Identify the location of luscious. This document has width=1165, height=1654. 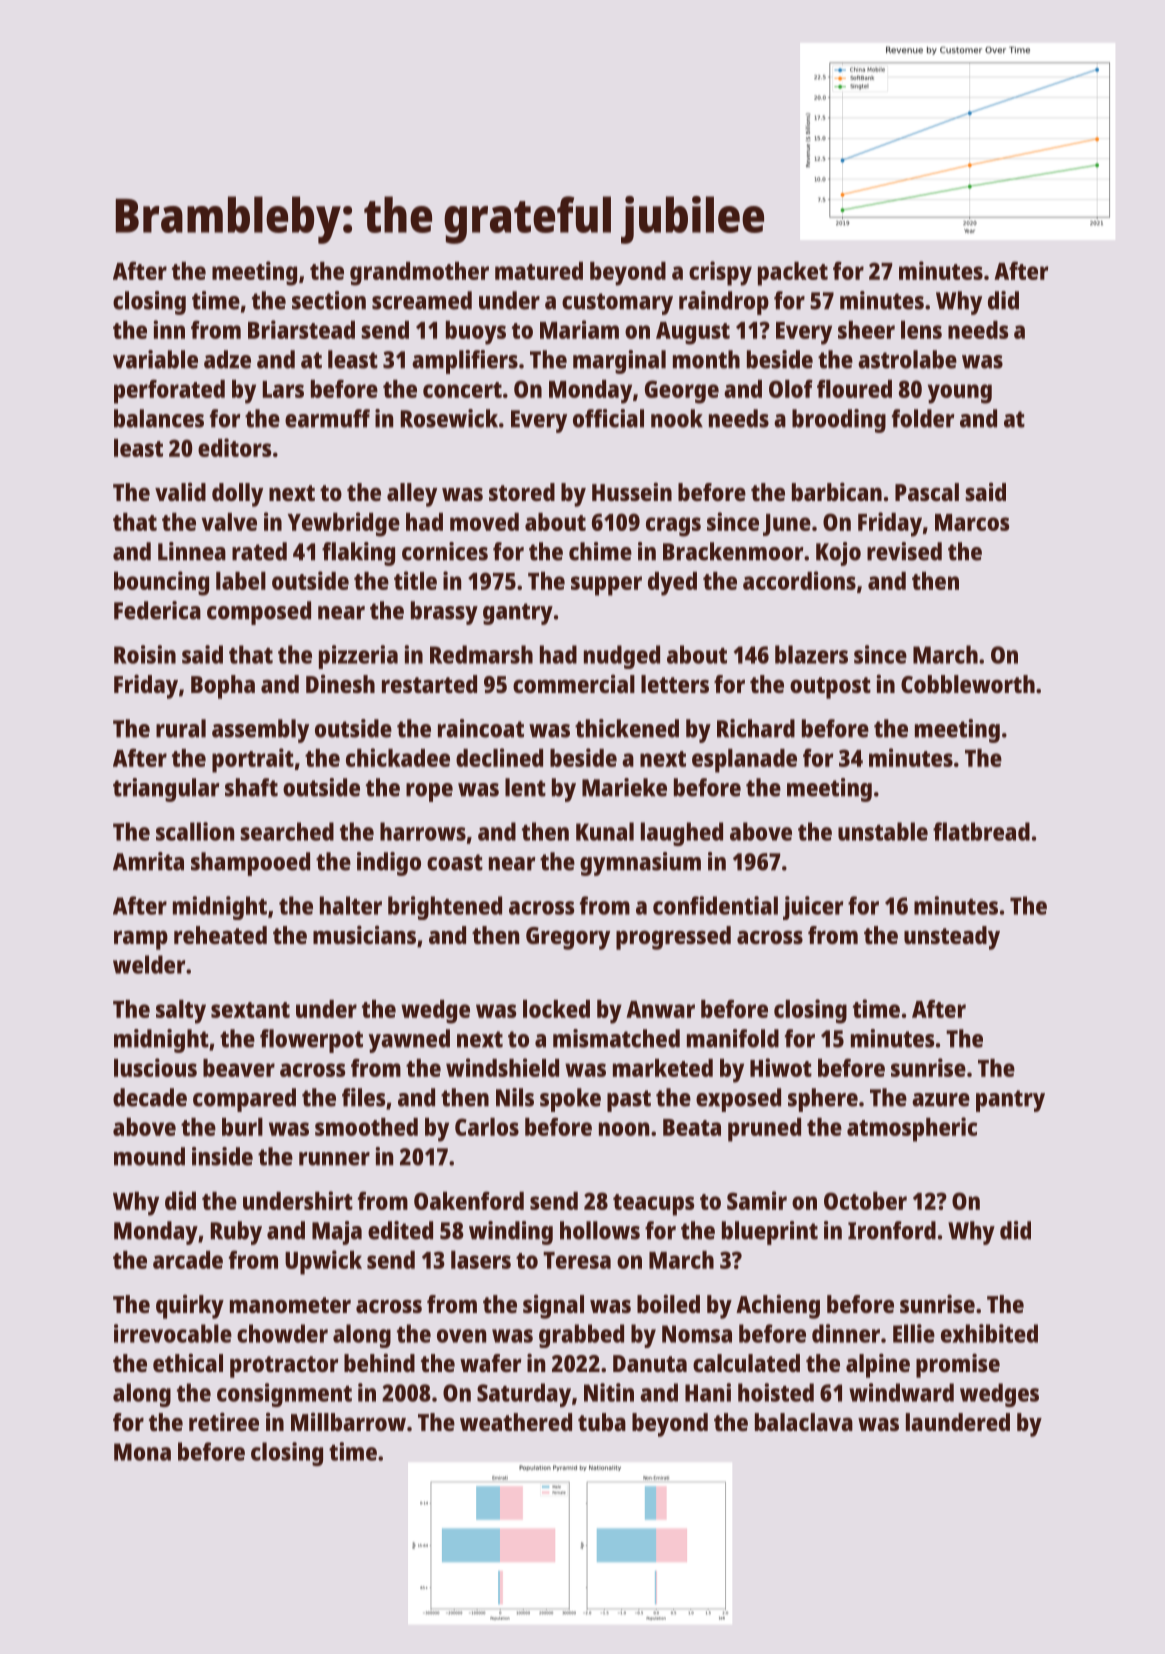
(155, 1067).
